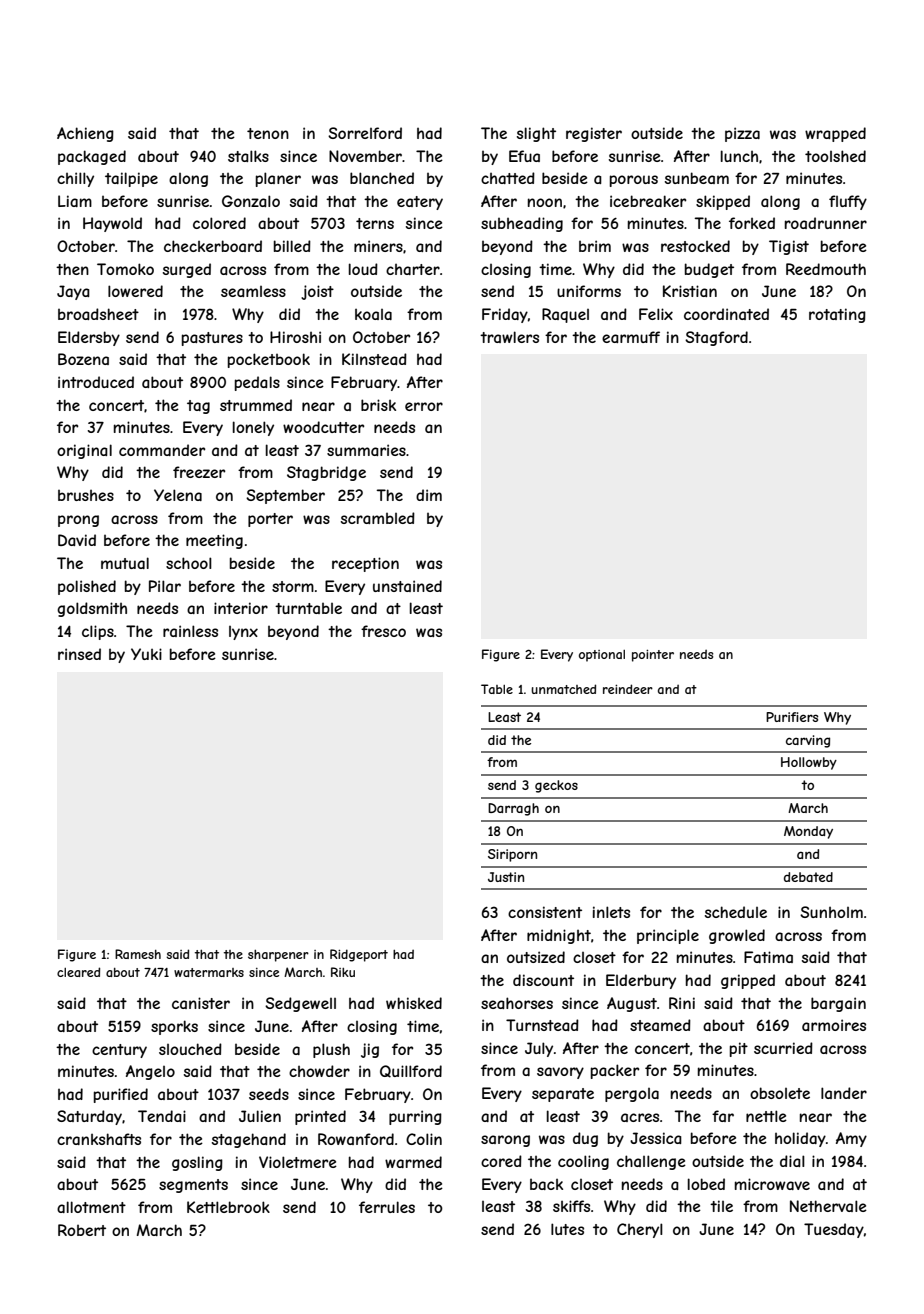  Describe the element at coordinates (716, 338) in the document. I see `Stagford` at that location.
